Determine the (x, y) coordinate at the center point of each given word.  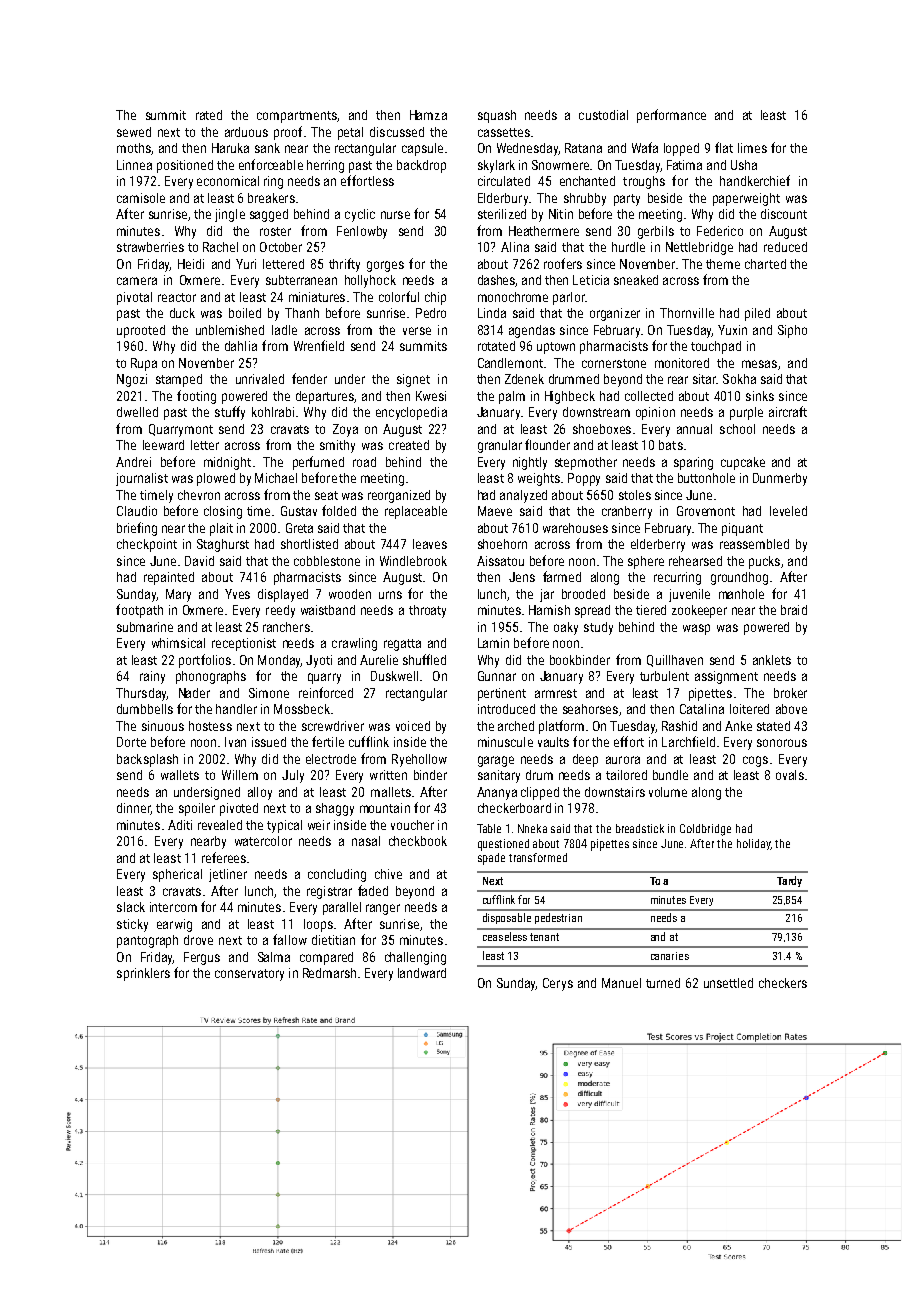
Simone (269, 693)
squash (497, 116)
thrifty (344, 265)
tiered (651, 610)
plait (221, 529)
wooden (350, 594)
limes (752, 148)
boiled (245, 313)
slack (131, 907)
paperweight (746, 199)
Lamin (493, 643)
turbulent (664, 676)
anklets (772, 660)
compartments (297, 117)
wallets (180, 775)
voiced (413, 726)
